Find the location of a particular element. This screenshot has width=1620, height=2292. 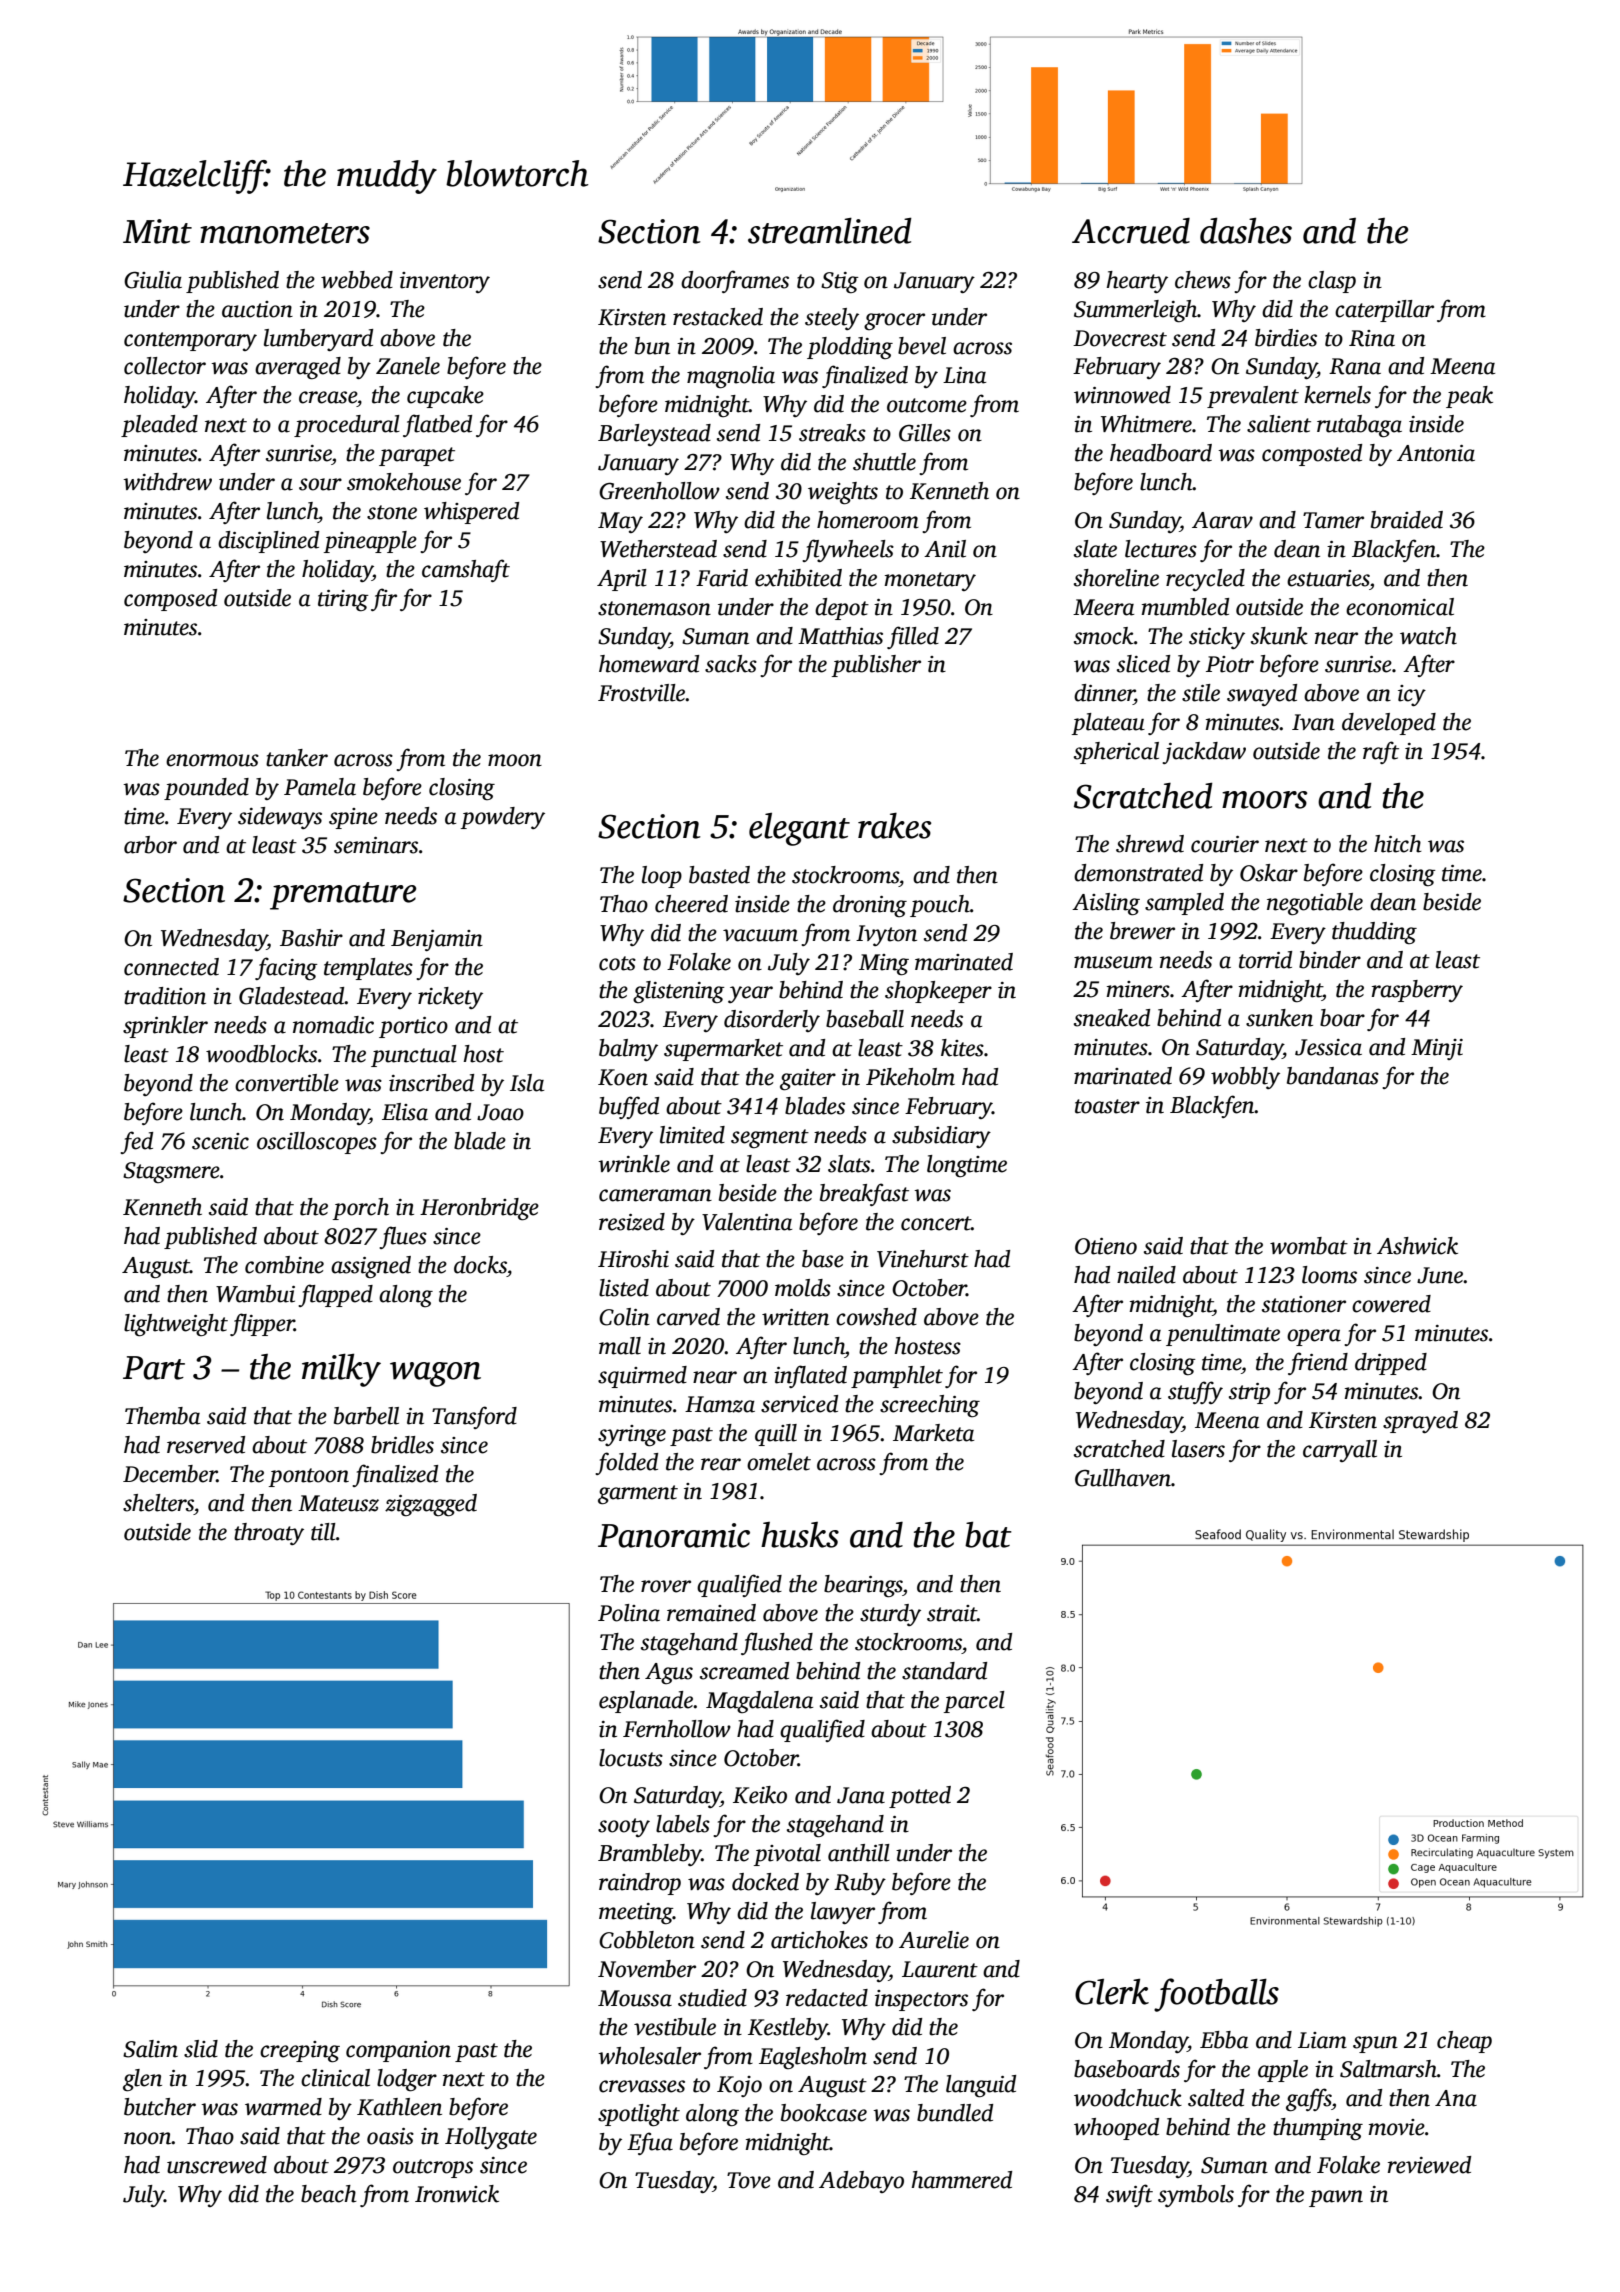

watch is located at coordinates (1428, 636).
